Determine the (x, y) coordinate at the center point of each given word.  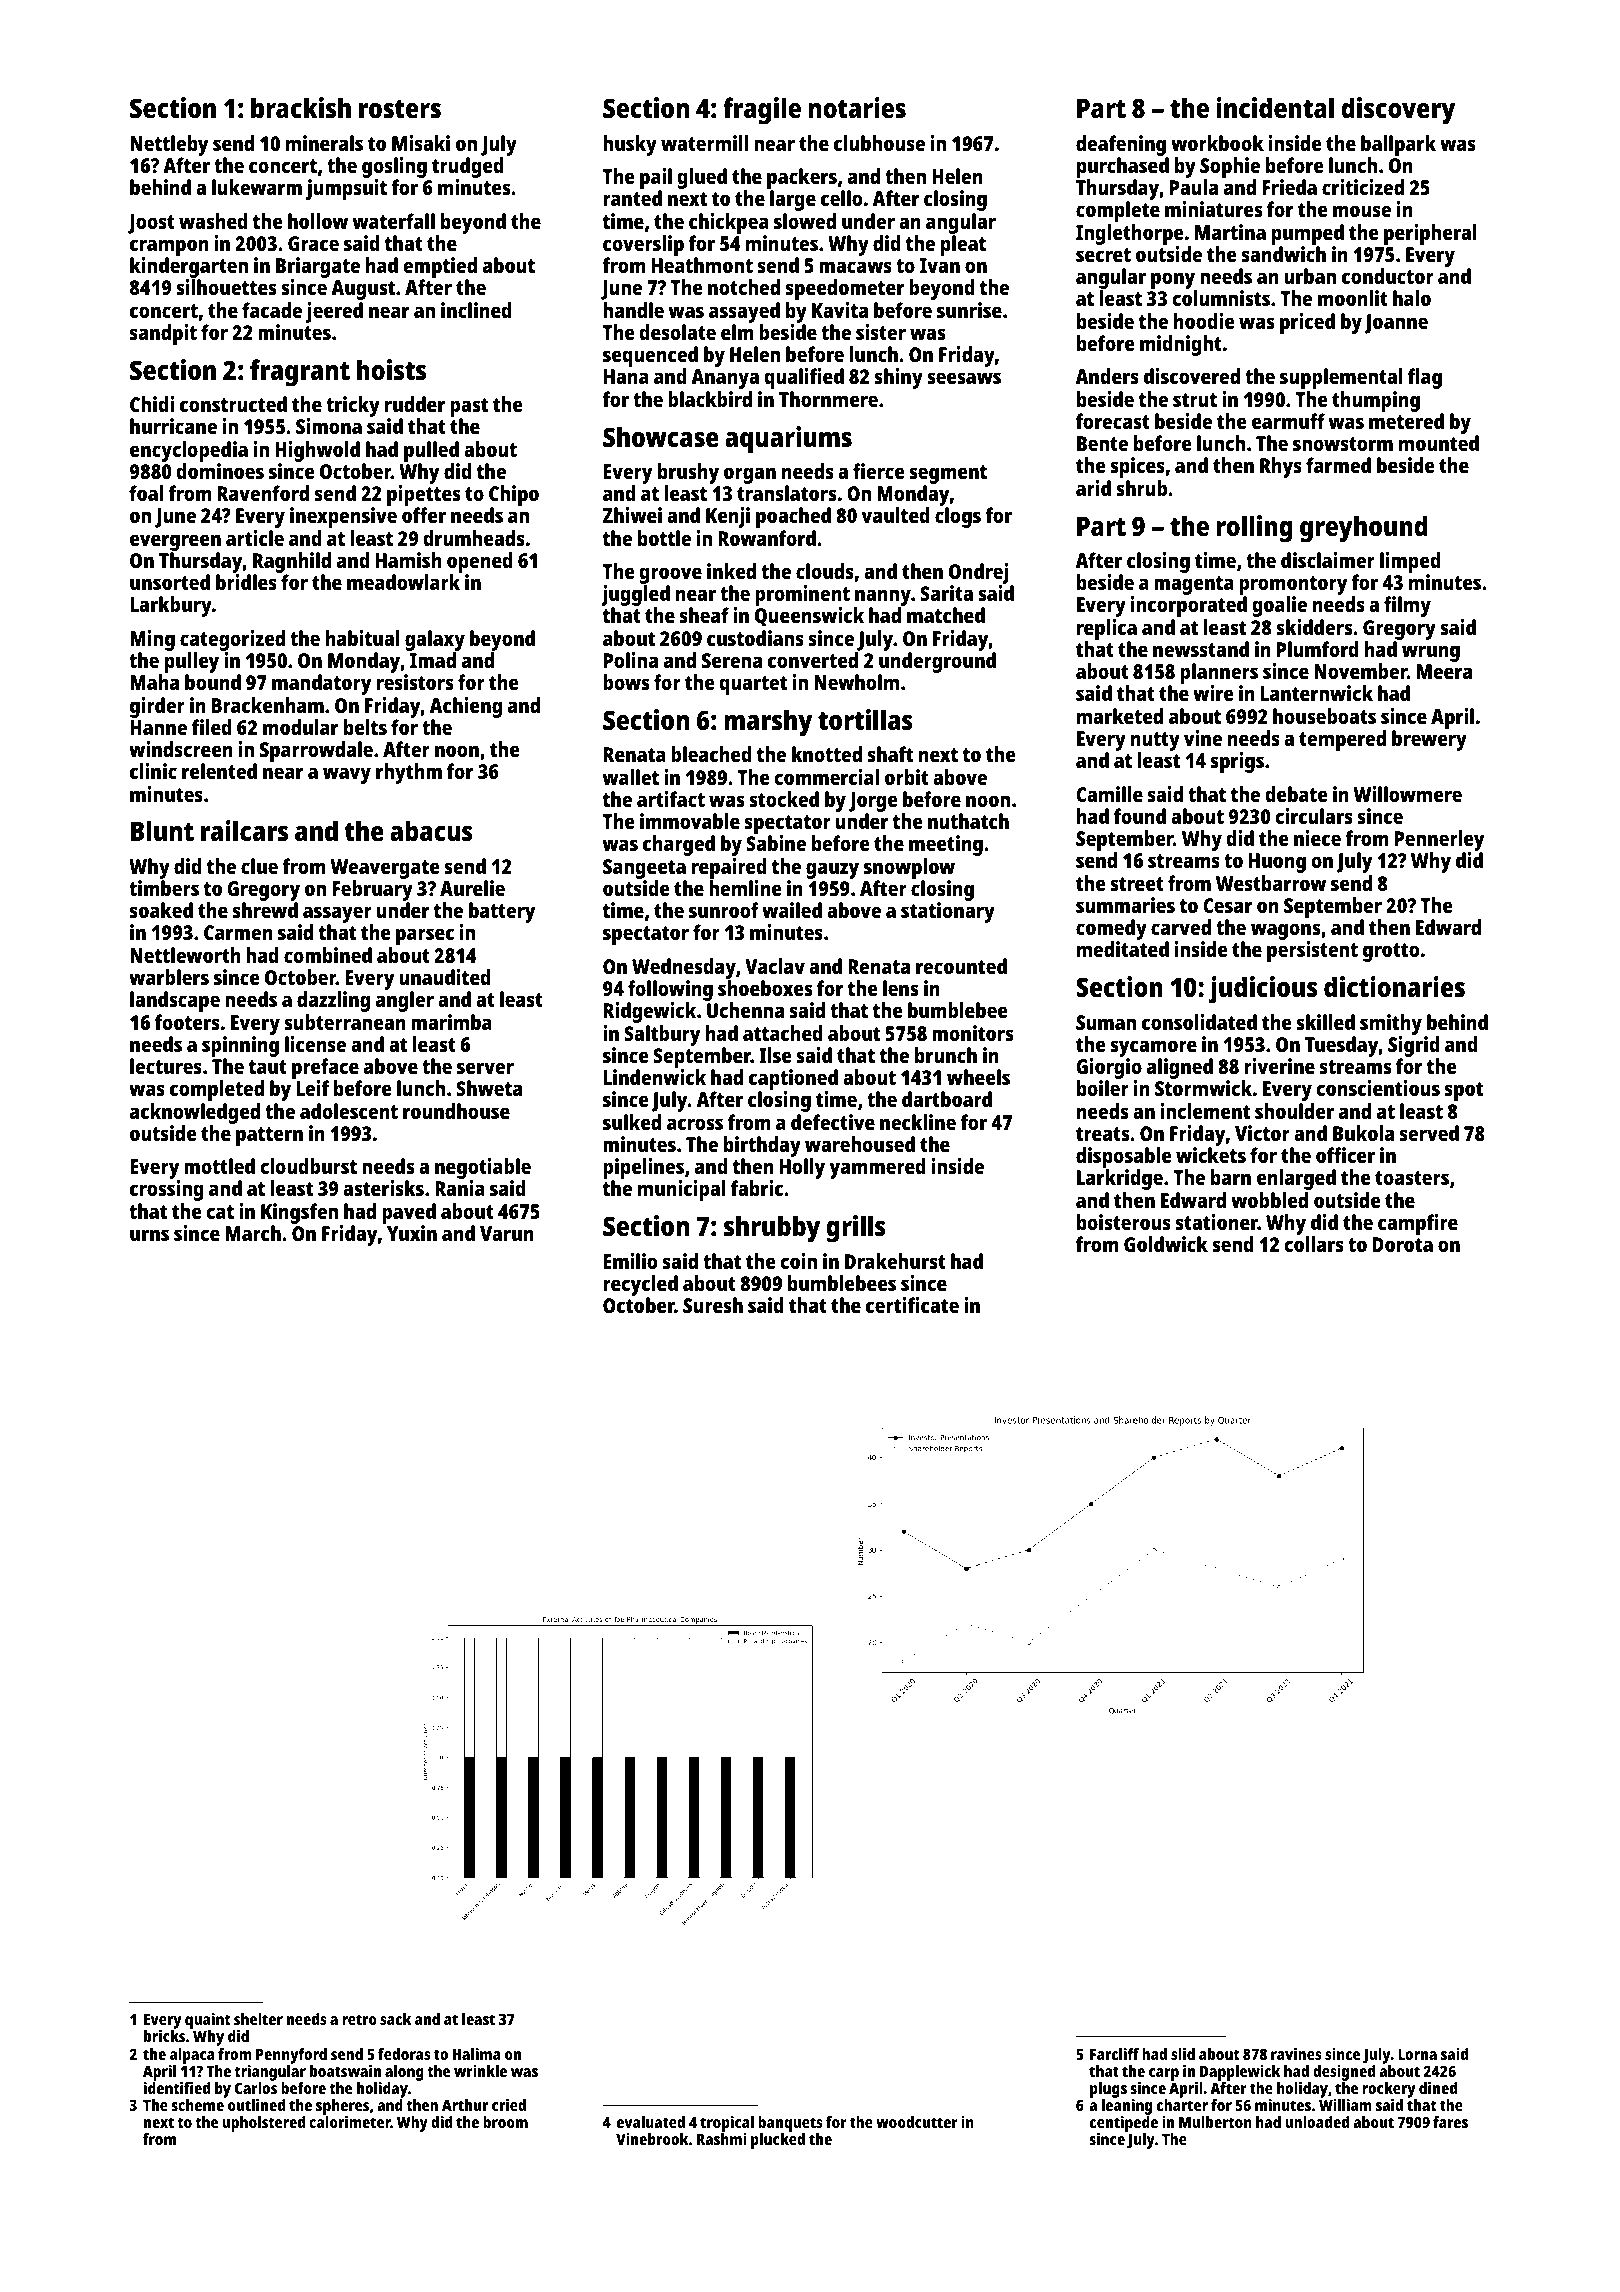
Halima (477, 2054)
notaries (857, 108)
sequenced (650, 356)
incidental (1275, 107)
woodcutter (917, 2122)
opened (480, 562)
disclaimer (1328, 560)
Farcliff (1114, 2054)
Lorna (1417, 2054)
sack (395, 2019)
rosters (400, 109)
